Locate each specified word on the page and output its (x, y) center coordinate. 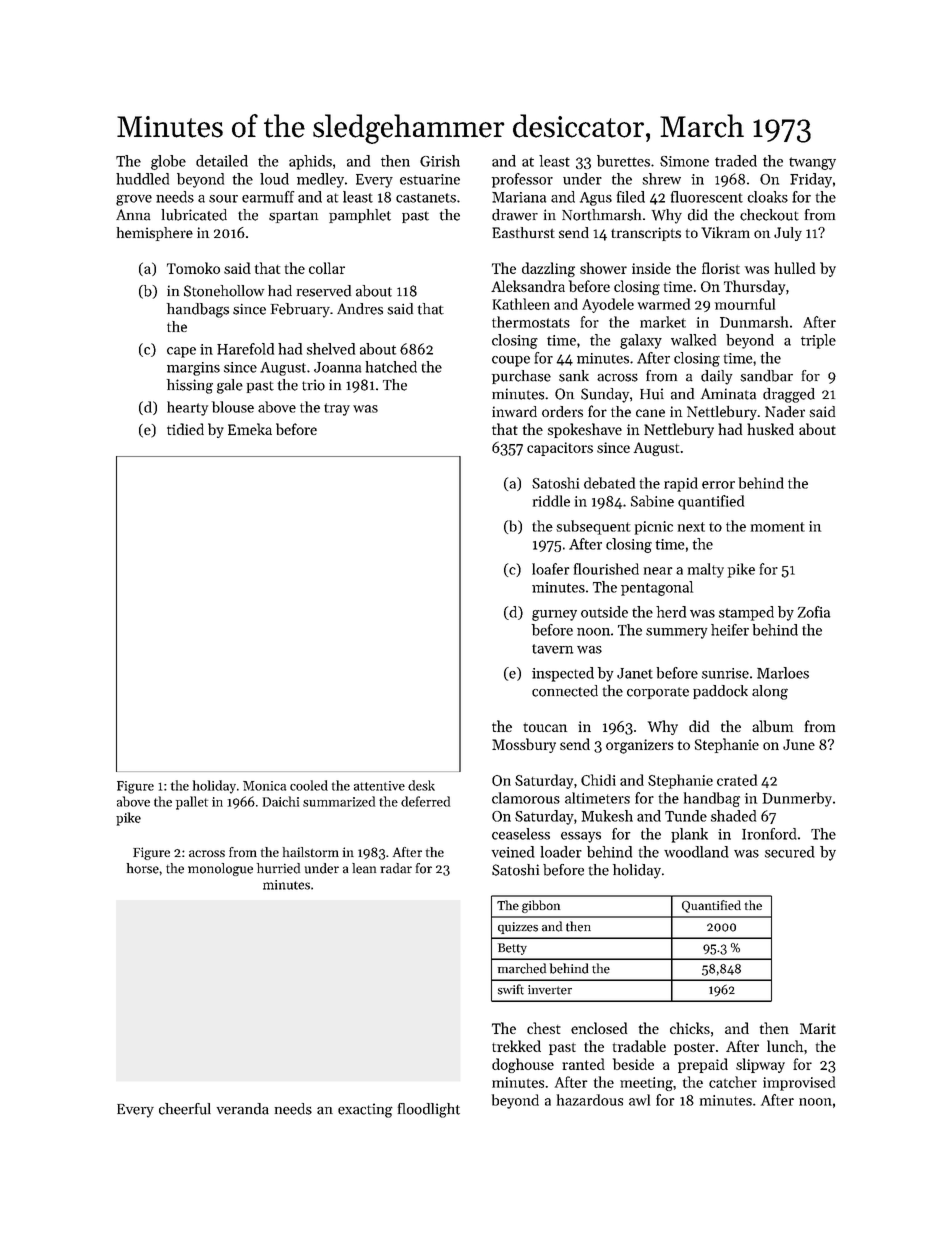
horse (143, 868)
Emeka (250, 429)
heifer (730, 630)
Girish (440, 161)
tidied (185, 429)
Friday (811, 180)
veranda (243, 1109)
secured (790, 852)
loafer (551, 569)
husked (770, 429)
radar (396, 868)
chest (544, 1028)
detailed (222, 161)
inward (514, 411)
